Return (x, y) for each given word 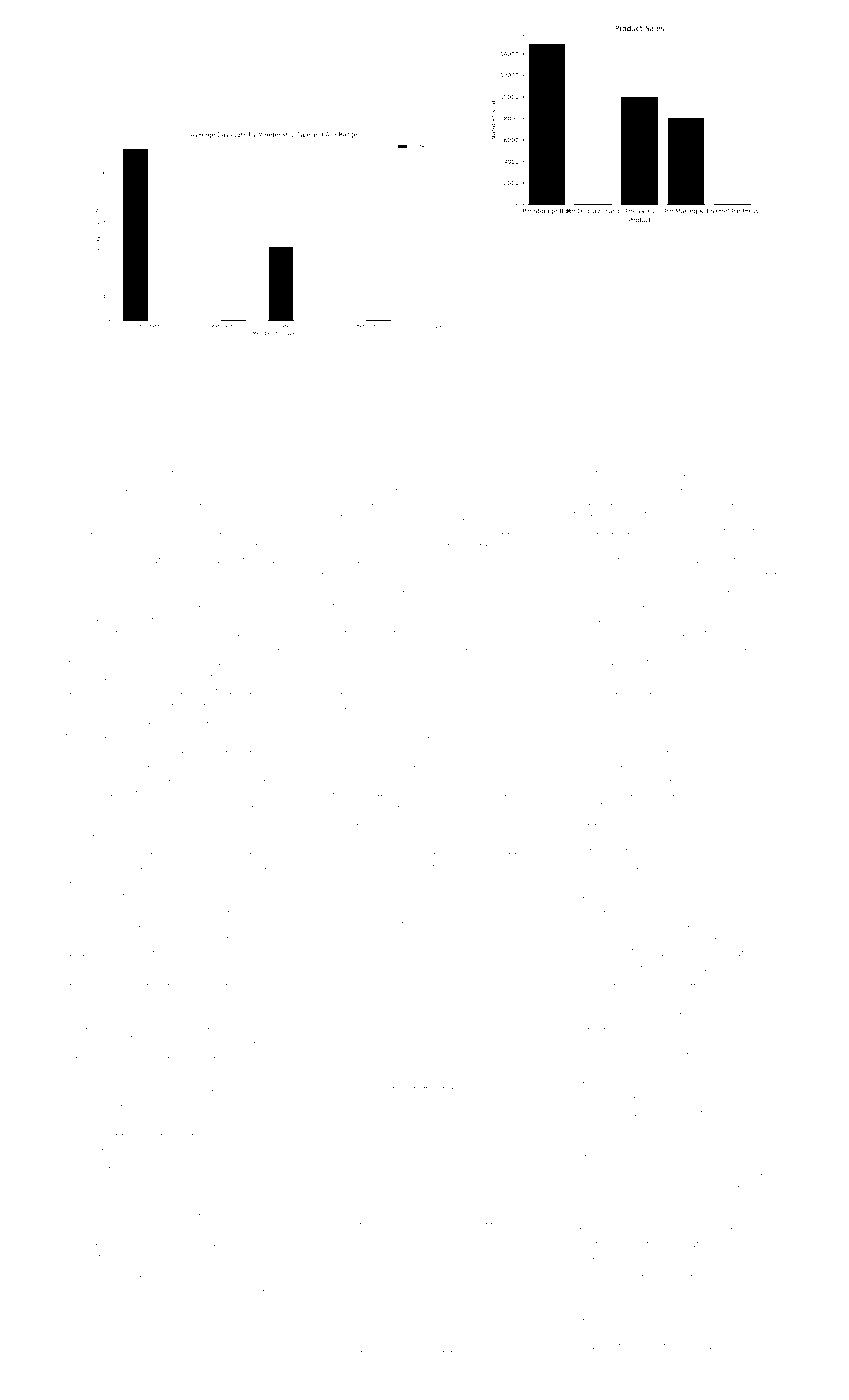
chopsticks (174, 1151)
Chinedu (434, 966)
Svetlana (352, 472)
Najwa (754, 1172)
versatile (590, 1084)
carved (229, 720)
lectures (718, 531)
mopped (136, 1340)
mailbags (452, 1350)
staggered (595, 823)
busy (231, 532)
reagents (683, 998)
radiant (251, 967)
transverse (363, 764)
